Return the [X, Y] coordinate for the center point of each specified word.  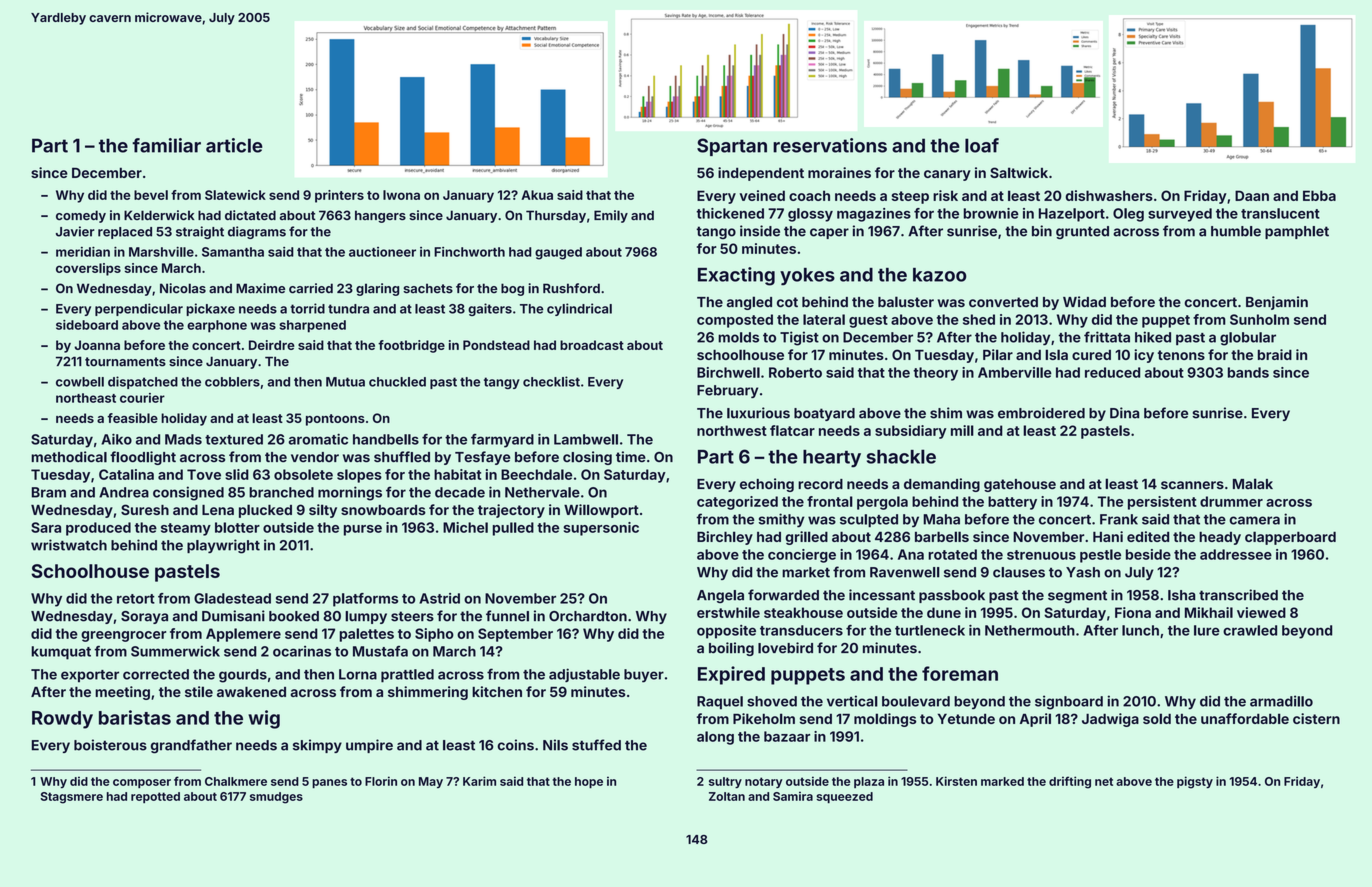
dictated [250, 215]
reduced [1112, 372]
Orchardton [588, 616]
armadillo [1281, 701]
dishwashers [1109, 195]
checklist [551, 381]
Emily [611, 216]
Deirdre [272, 345]
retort [136, 599]
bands [1248, 372]
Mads [183, 439]
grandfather [191, 746]
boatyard [824, 414]
